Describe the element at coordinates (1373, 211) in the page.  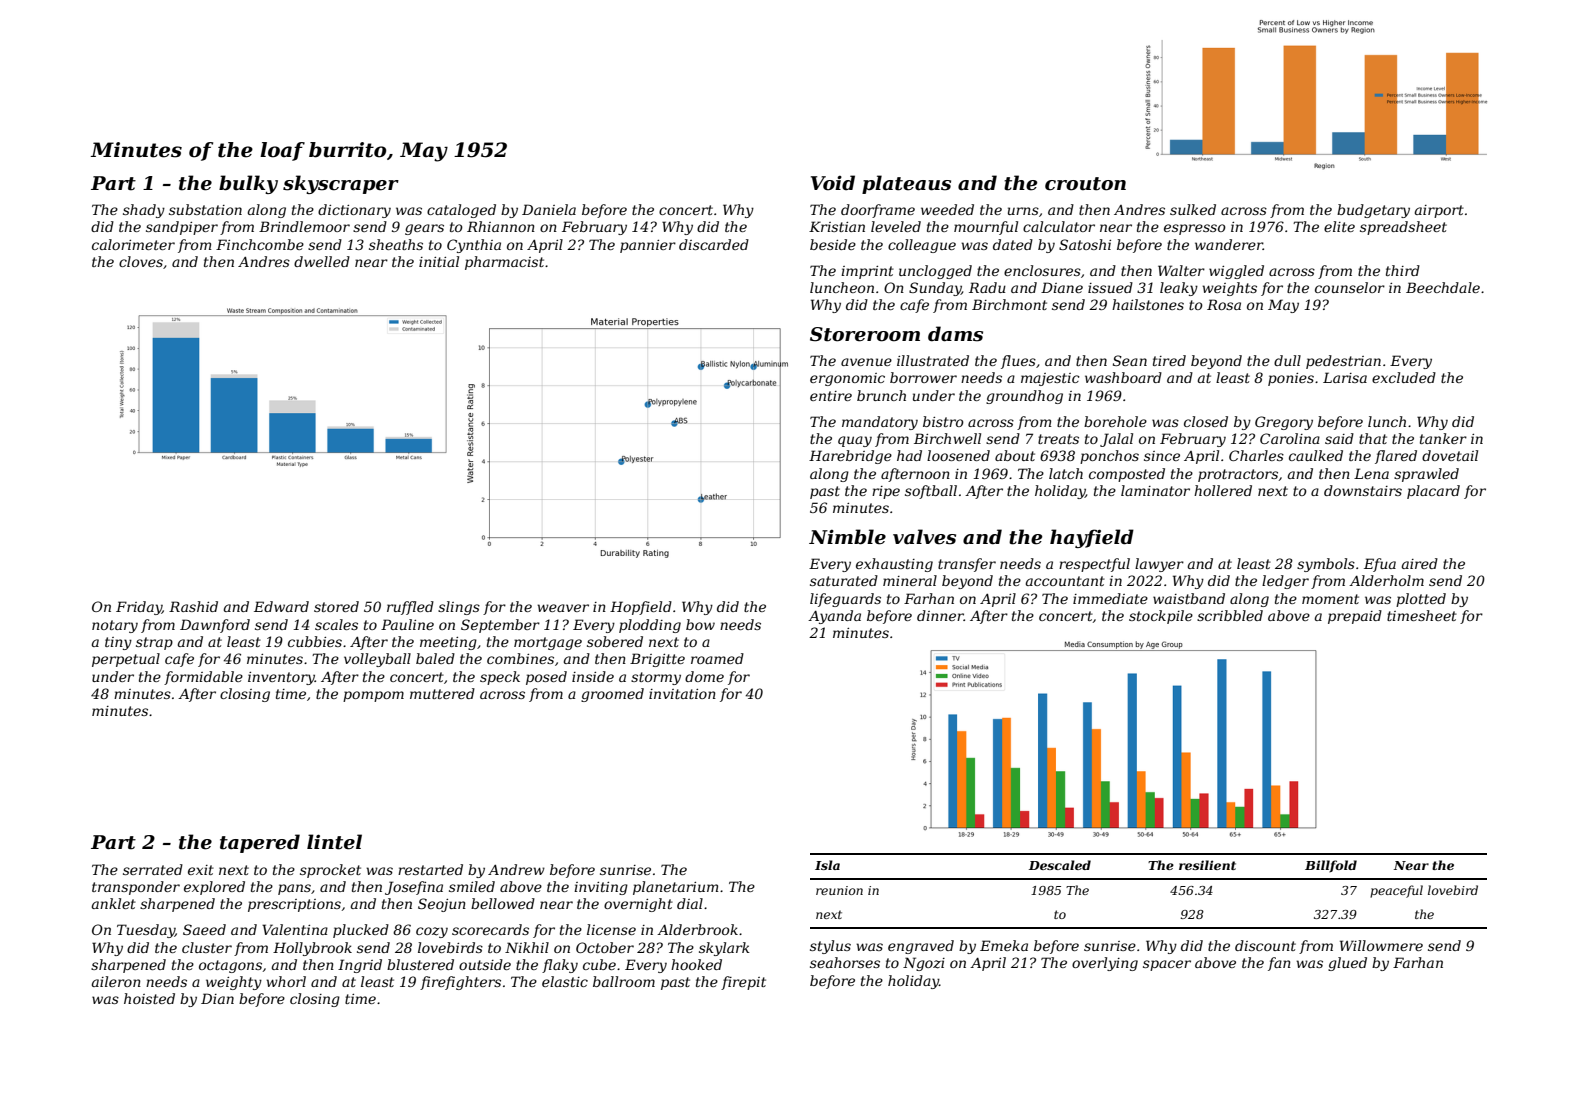
I see `budgetary` at that location.
